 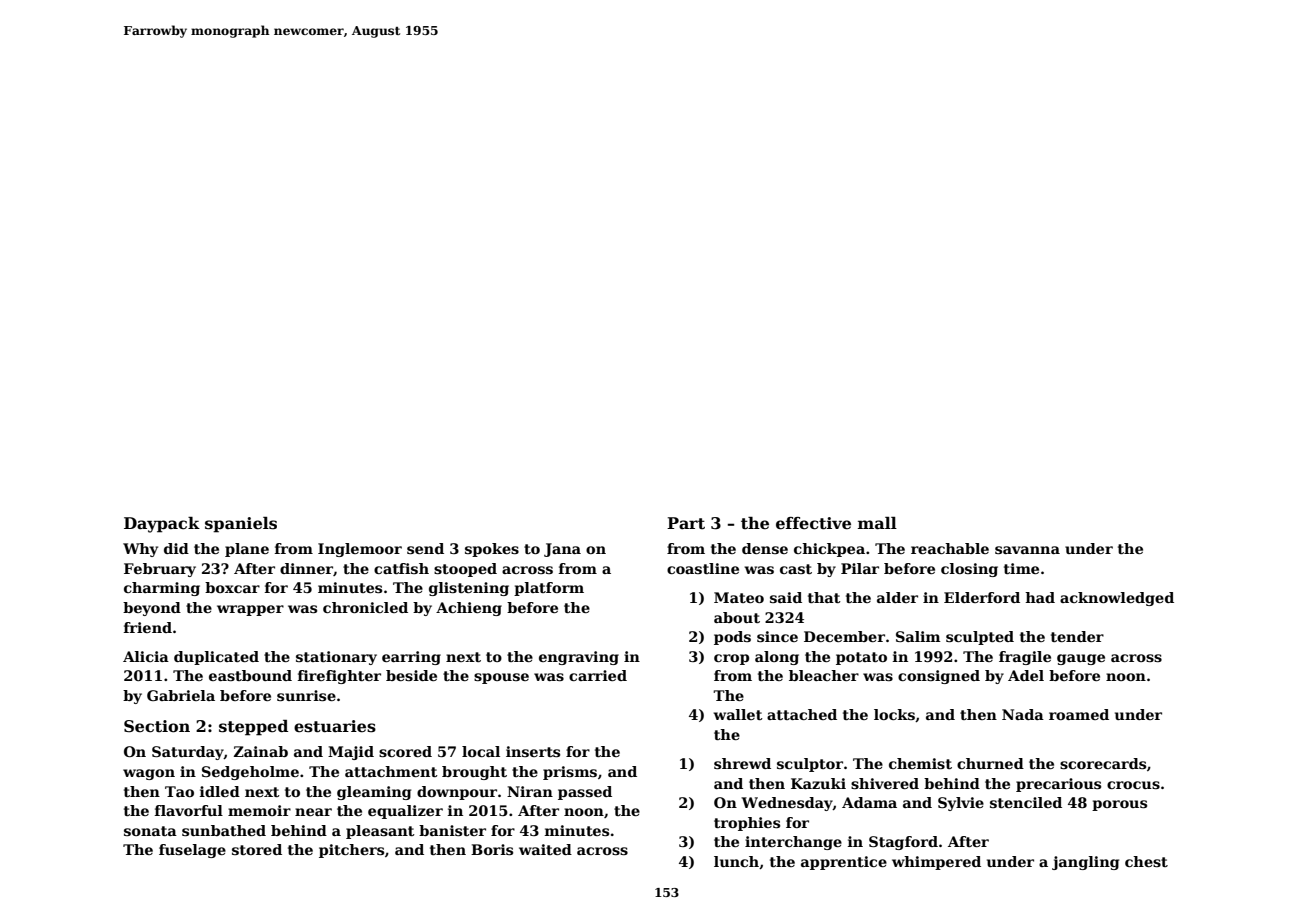 I want to click on roamed, so click(x=1079, y=714).
